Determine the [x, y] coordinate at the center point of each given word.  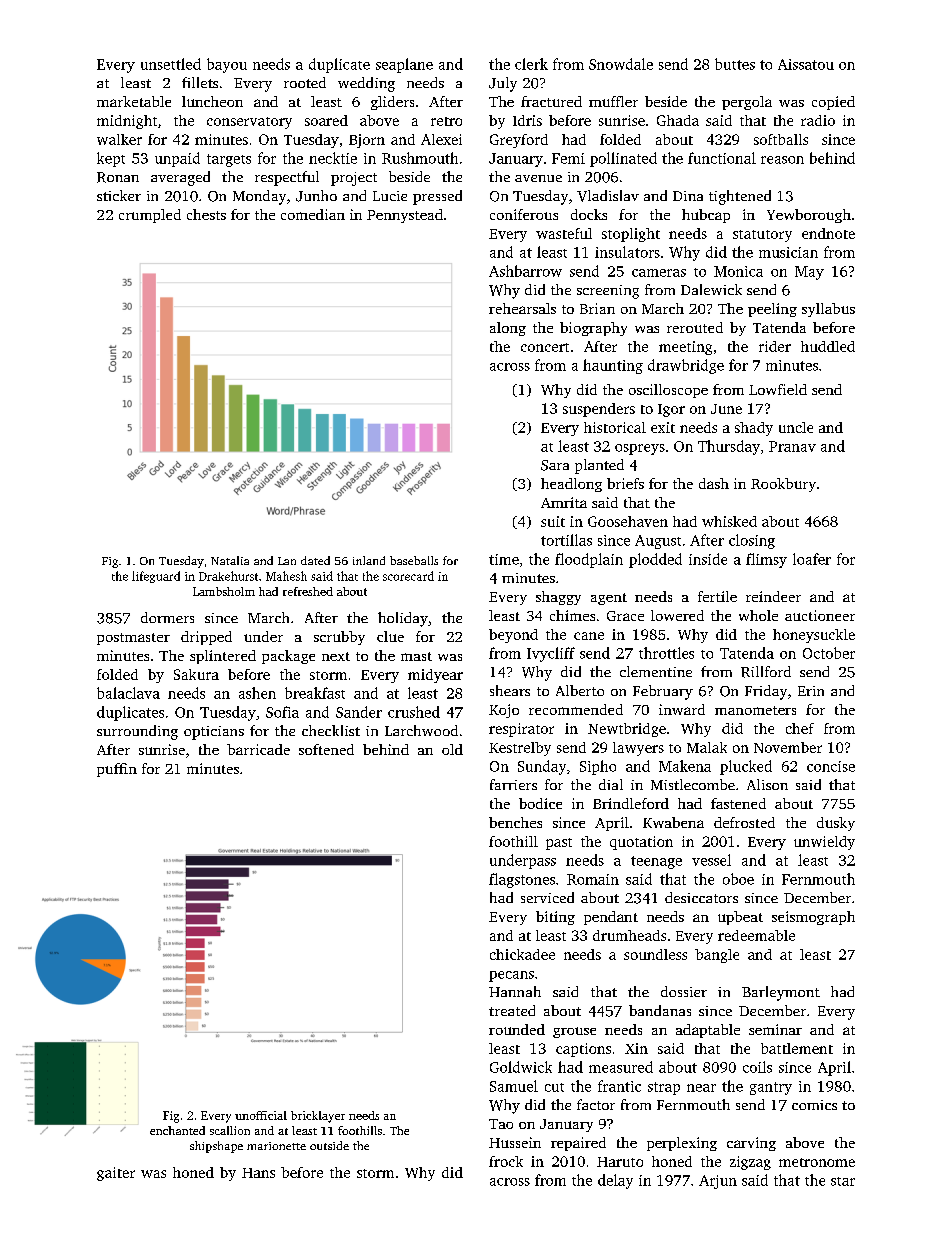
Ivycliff [551, 654]
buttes [735, 64]
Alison [767, 784]
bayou [227, 65]
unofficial [261, 1115]
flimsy [766, 560]
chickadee [522, 954]
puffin [117, 770]
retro [446, 121]
